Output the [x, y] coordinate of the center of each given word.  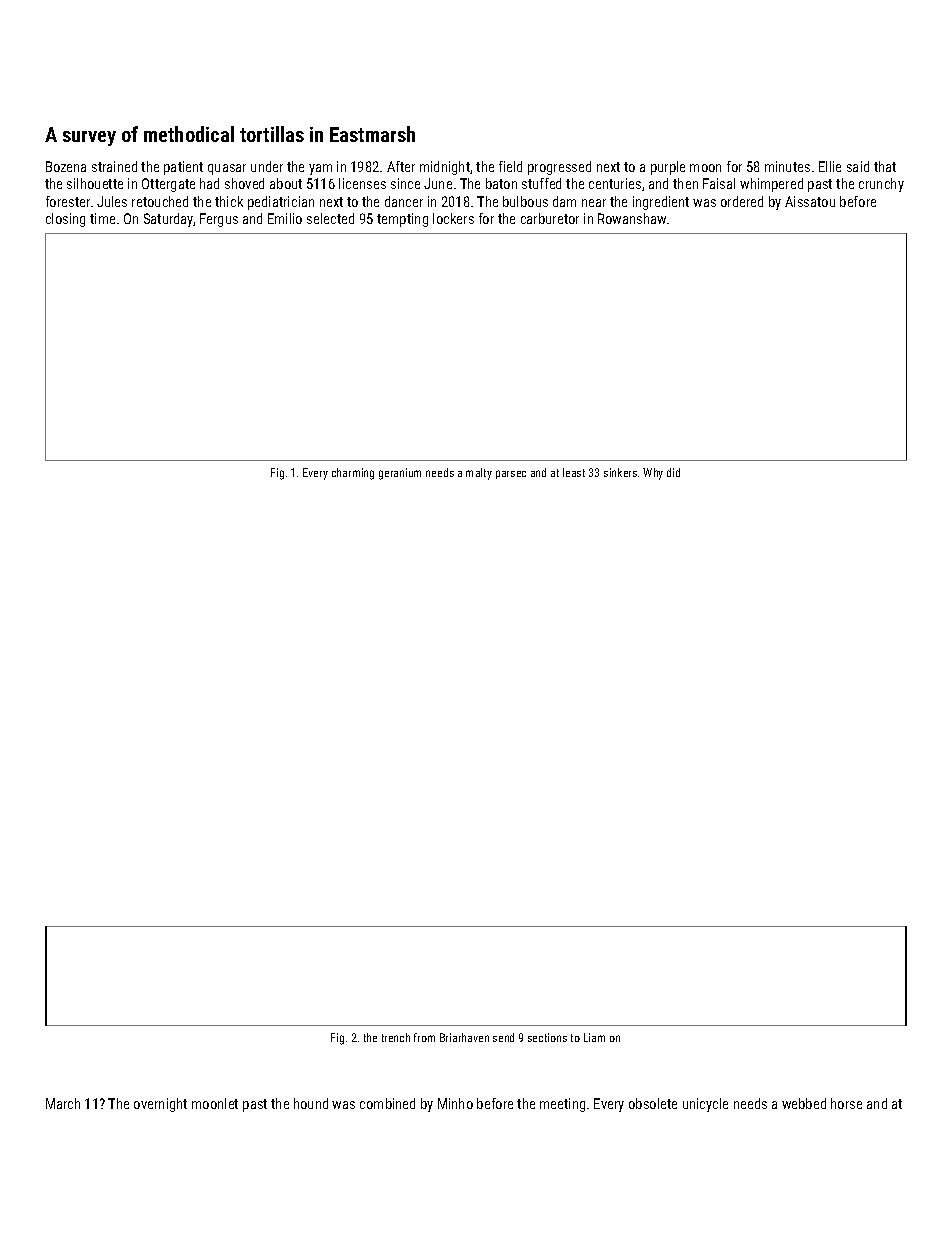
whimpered [771, 185]
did [673, 472]
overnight [160, 1105]
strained [114, 166]
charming [353, 474]
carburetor [550, 218]
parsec [511, 474]
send [503, 1037]
